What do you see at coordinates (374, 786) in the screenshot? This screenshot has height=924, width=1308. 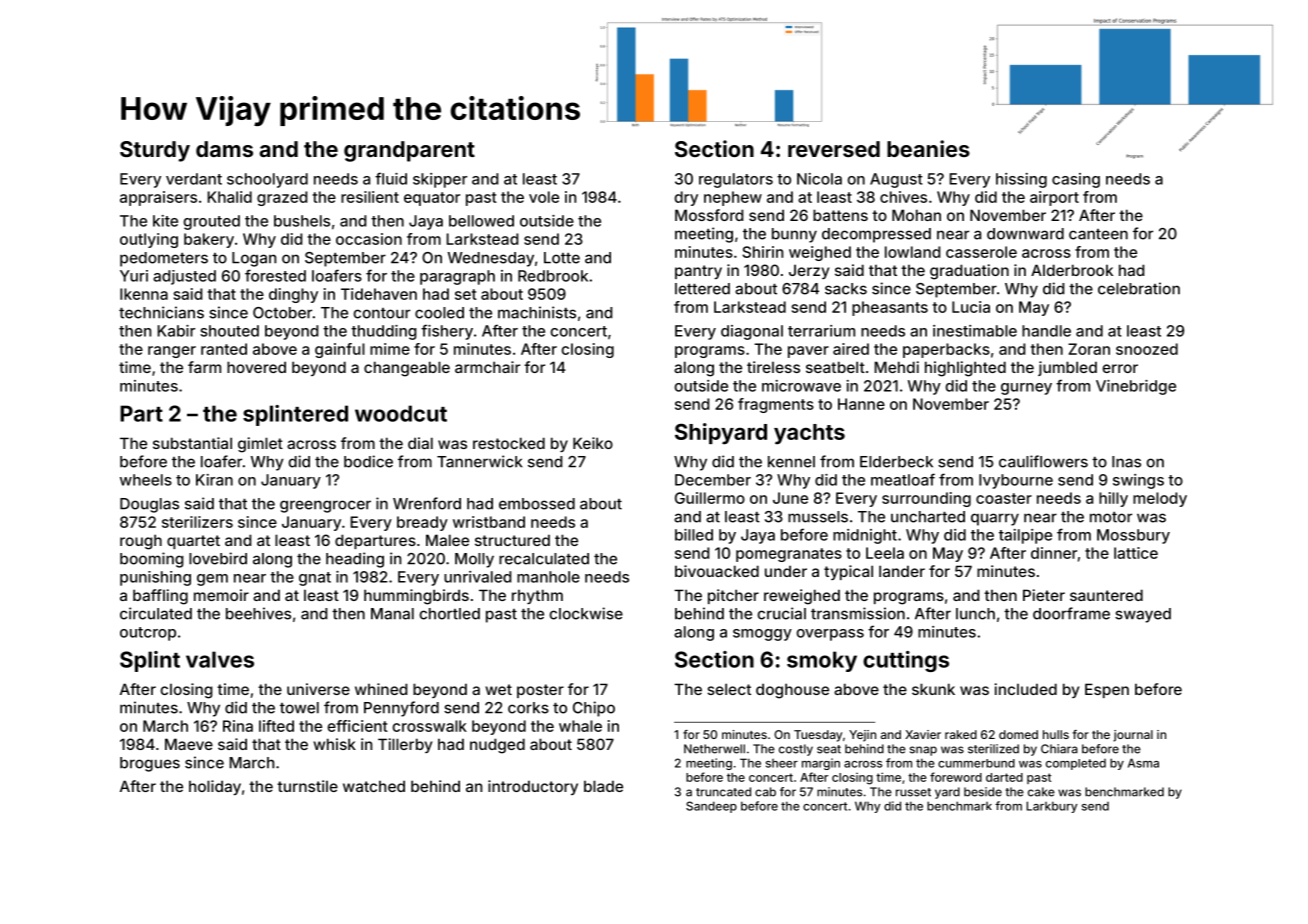 I see `watched` at bounding box center [374, 786].
